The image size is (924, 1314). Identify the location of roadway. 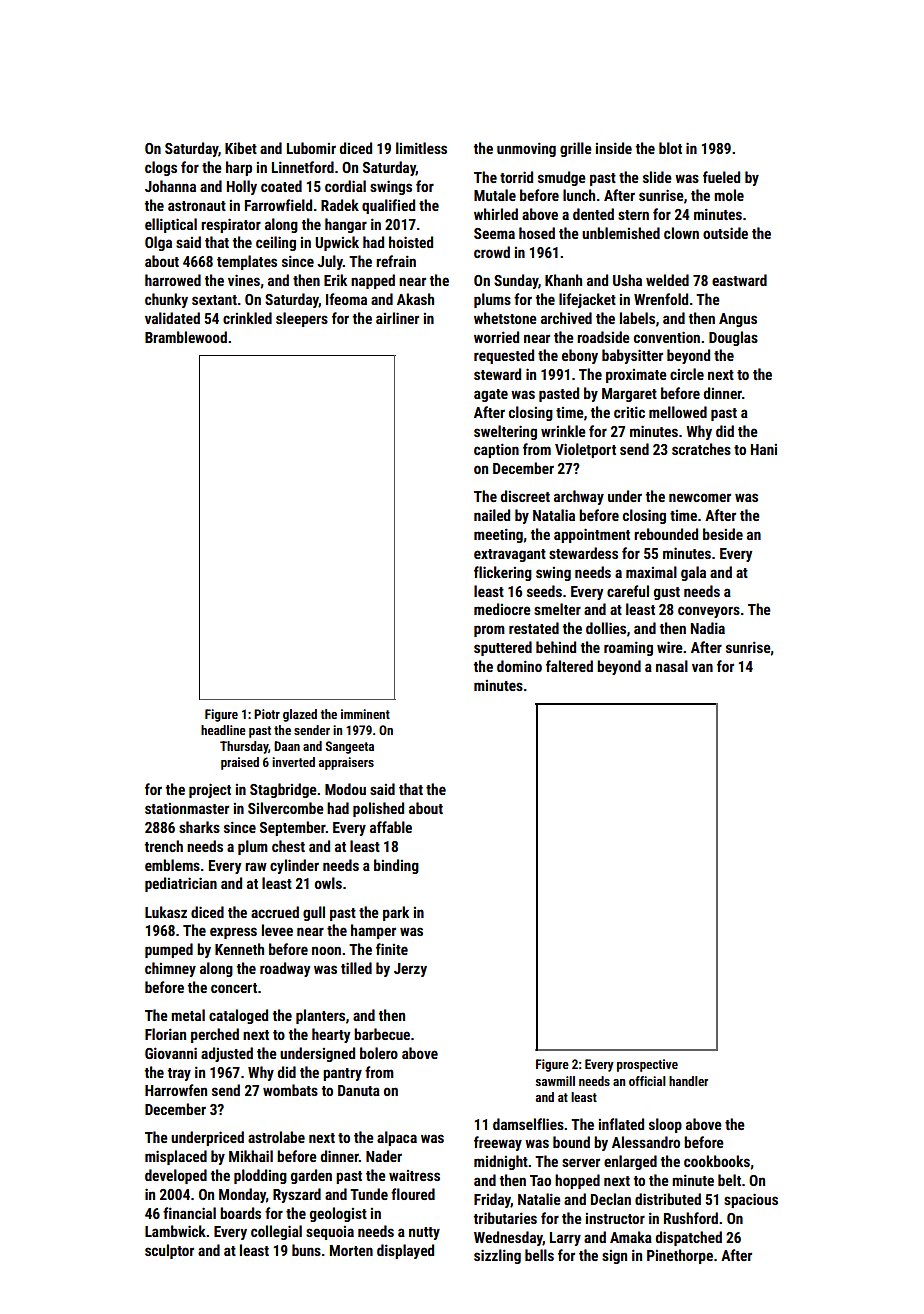
(285, 969).
